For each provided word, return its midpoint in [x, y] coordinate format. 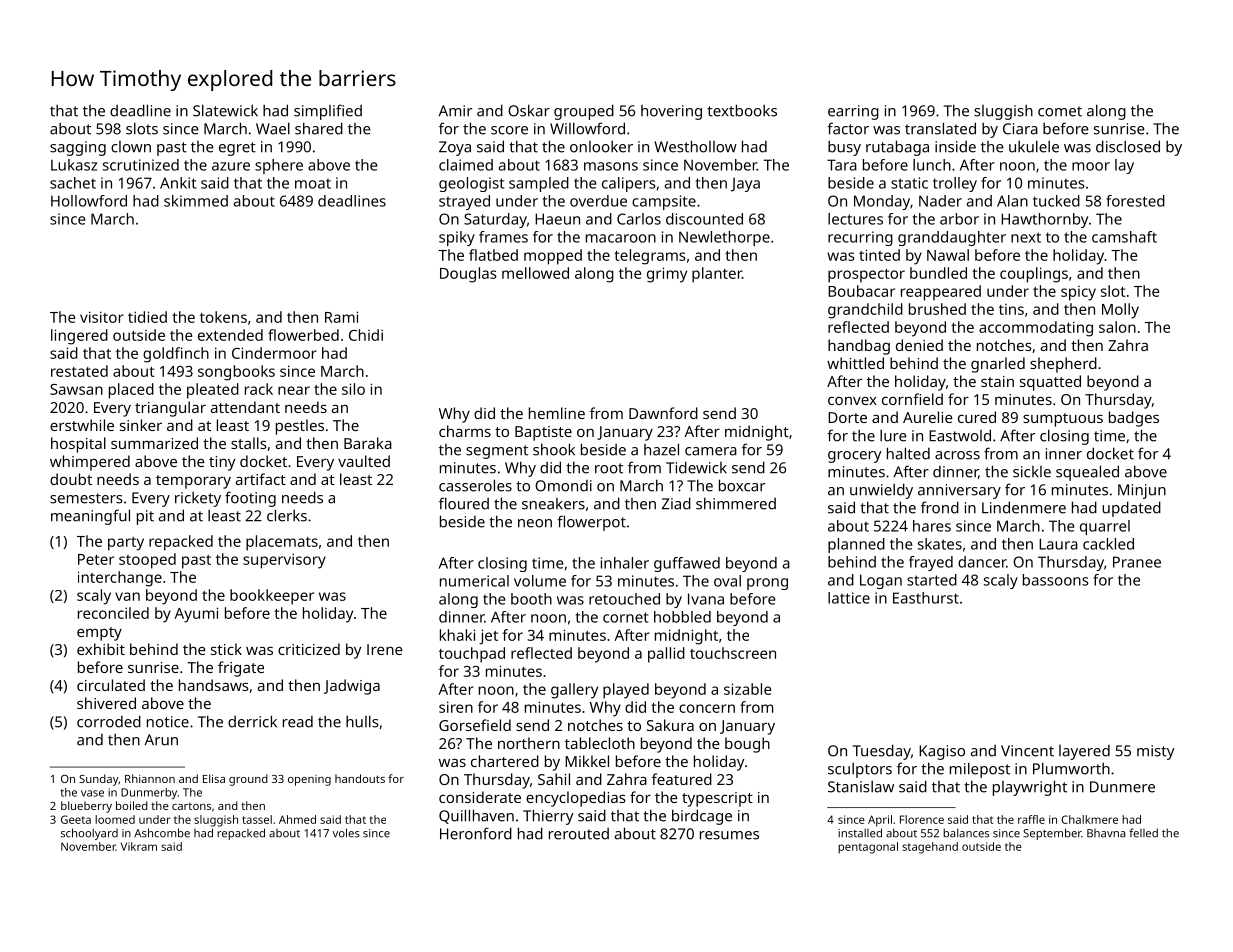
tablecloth [600, 743]
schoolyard [89, 834]
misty [1156, 752]
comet [1060, 111]
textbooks [742, 110]
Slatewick [225, 110]
